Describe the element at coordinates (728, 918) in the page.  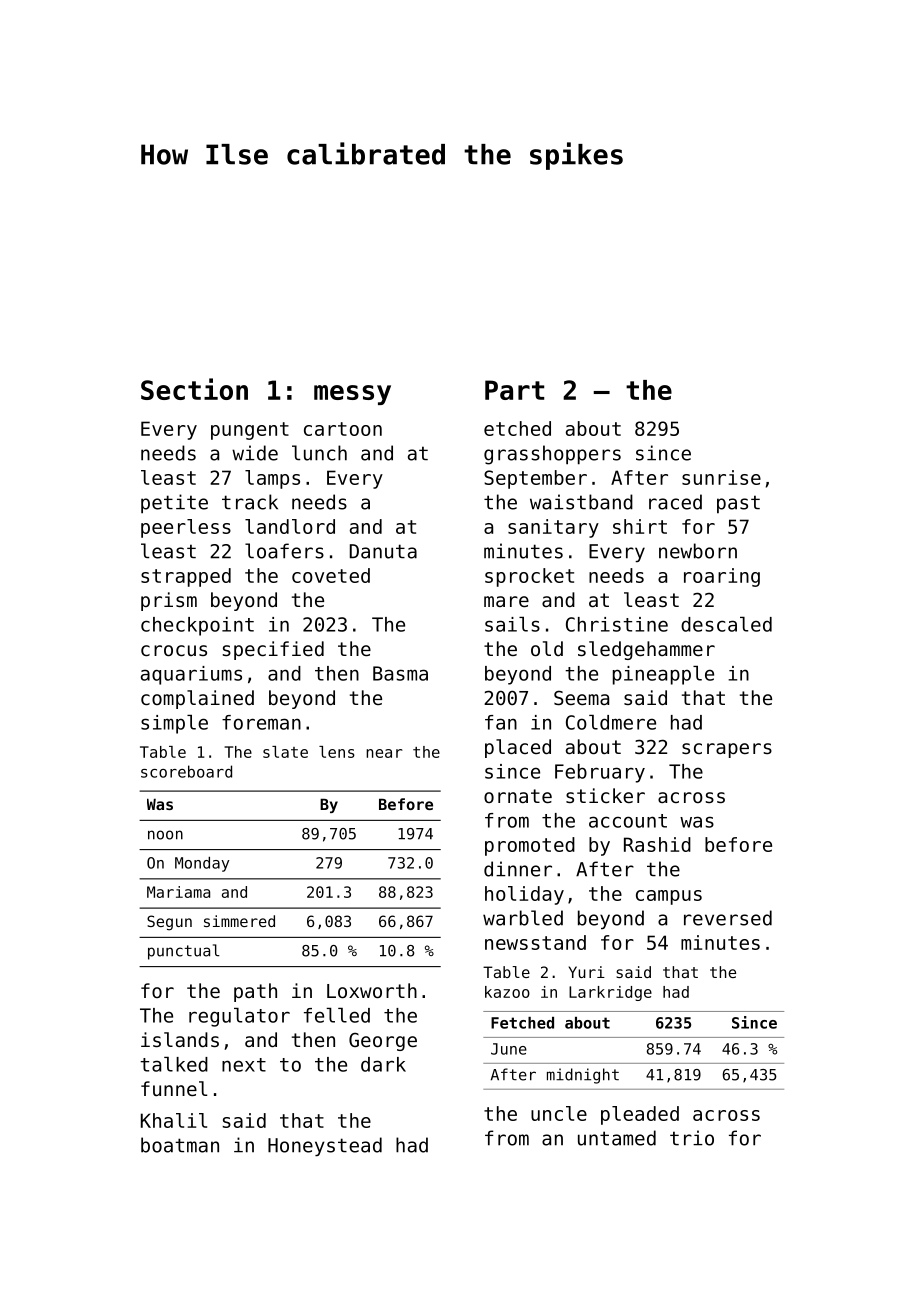
I see `reversed` at that location.
